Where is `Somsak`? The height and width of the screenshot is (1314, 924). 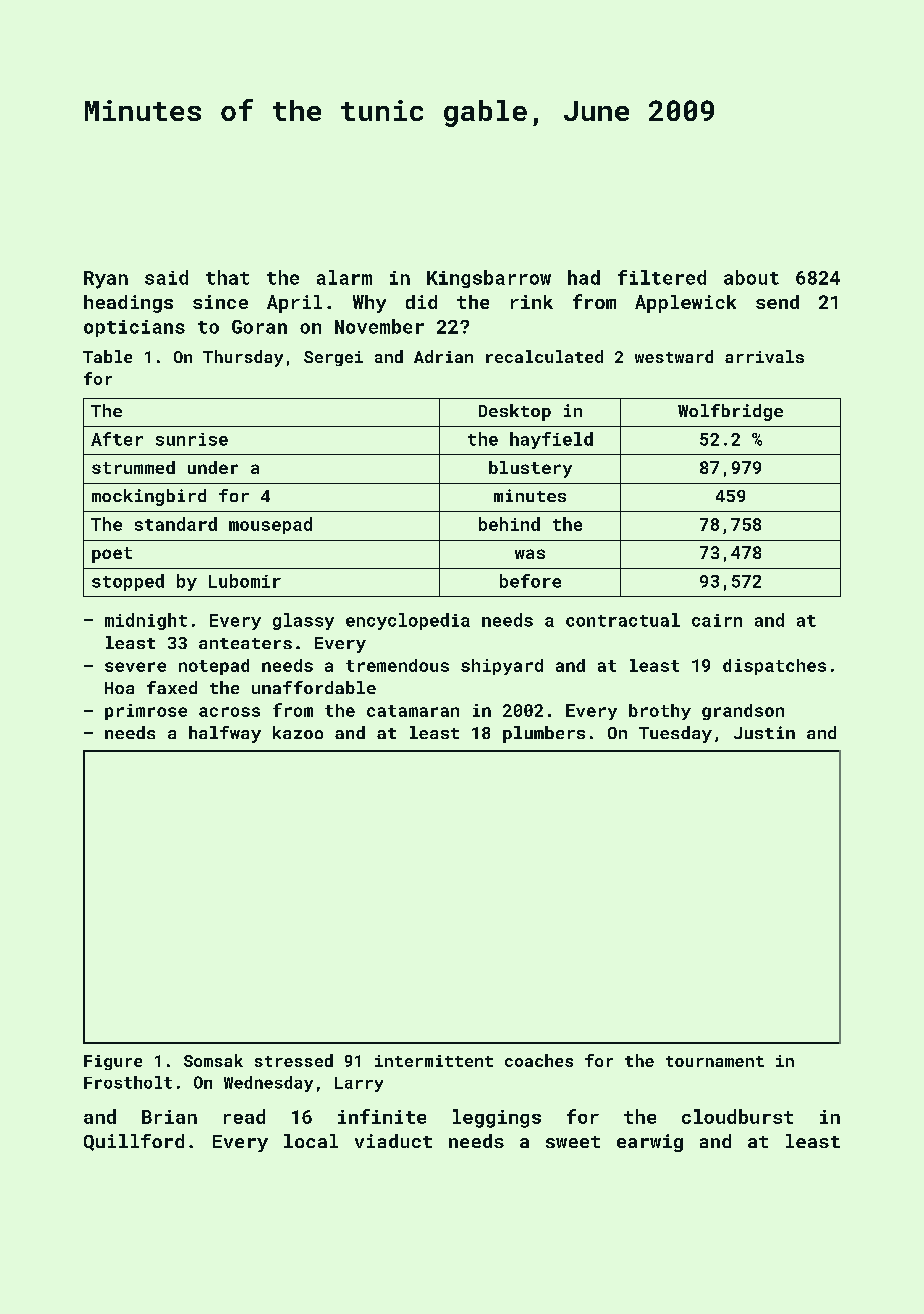
Somsak is located at coordinates (213, 1060).
